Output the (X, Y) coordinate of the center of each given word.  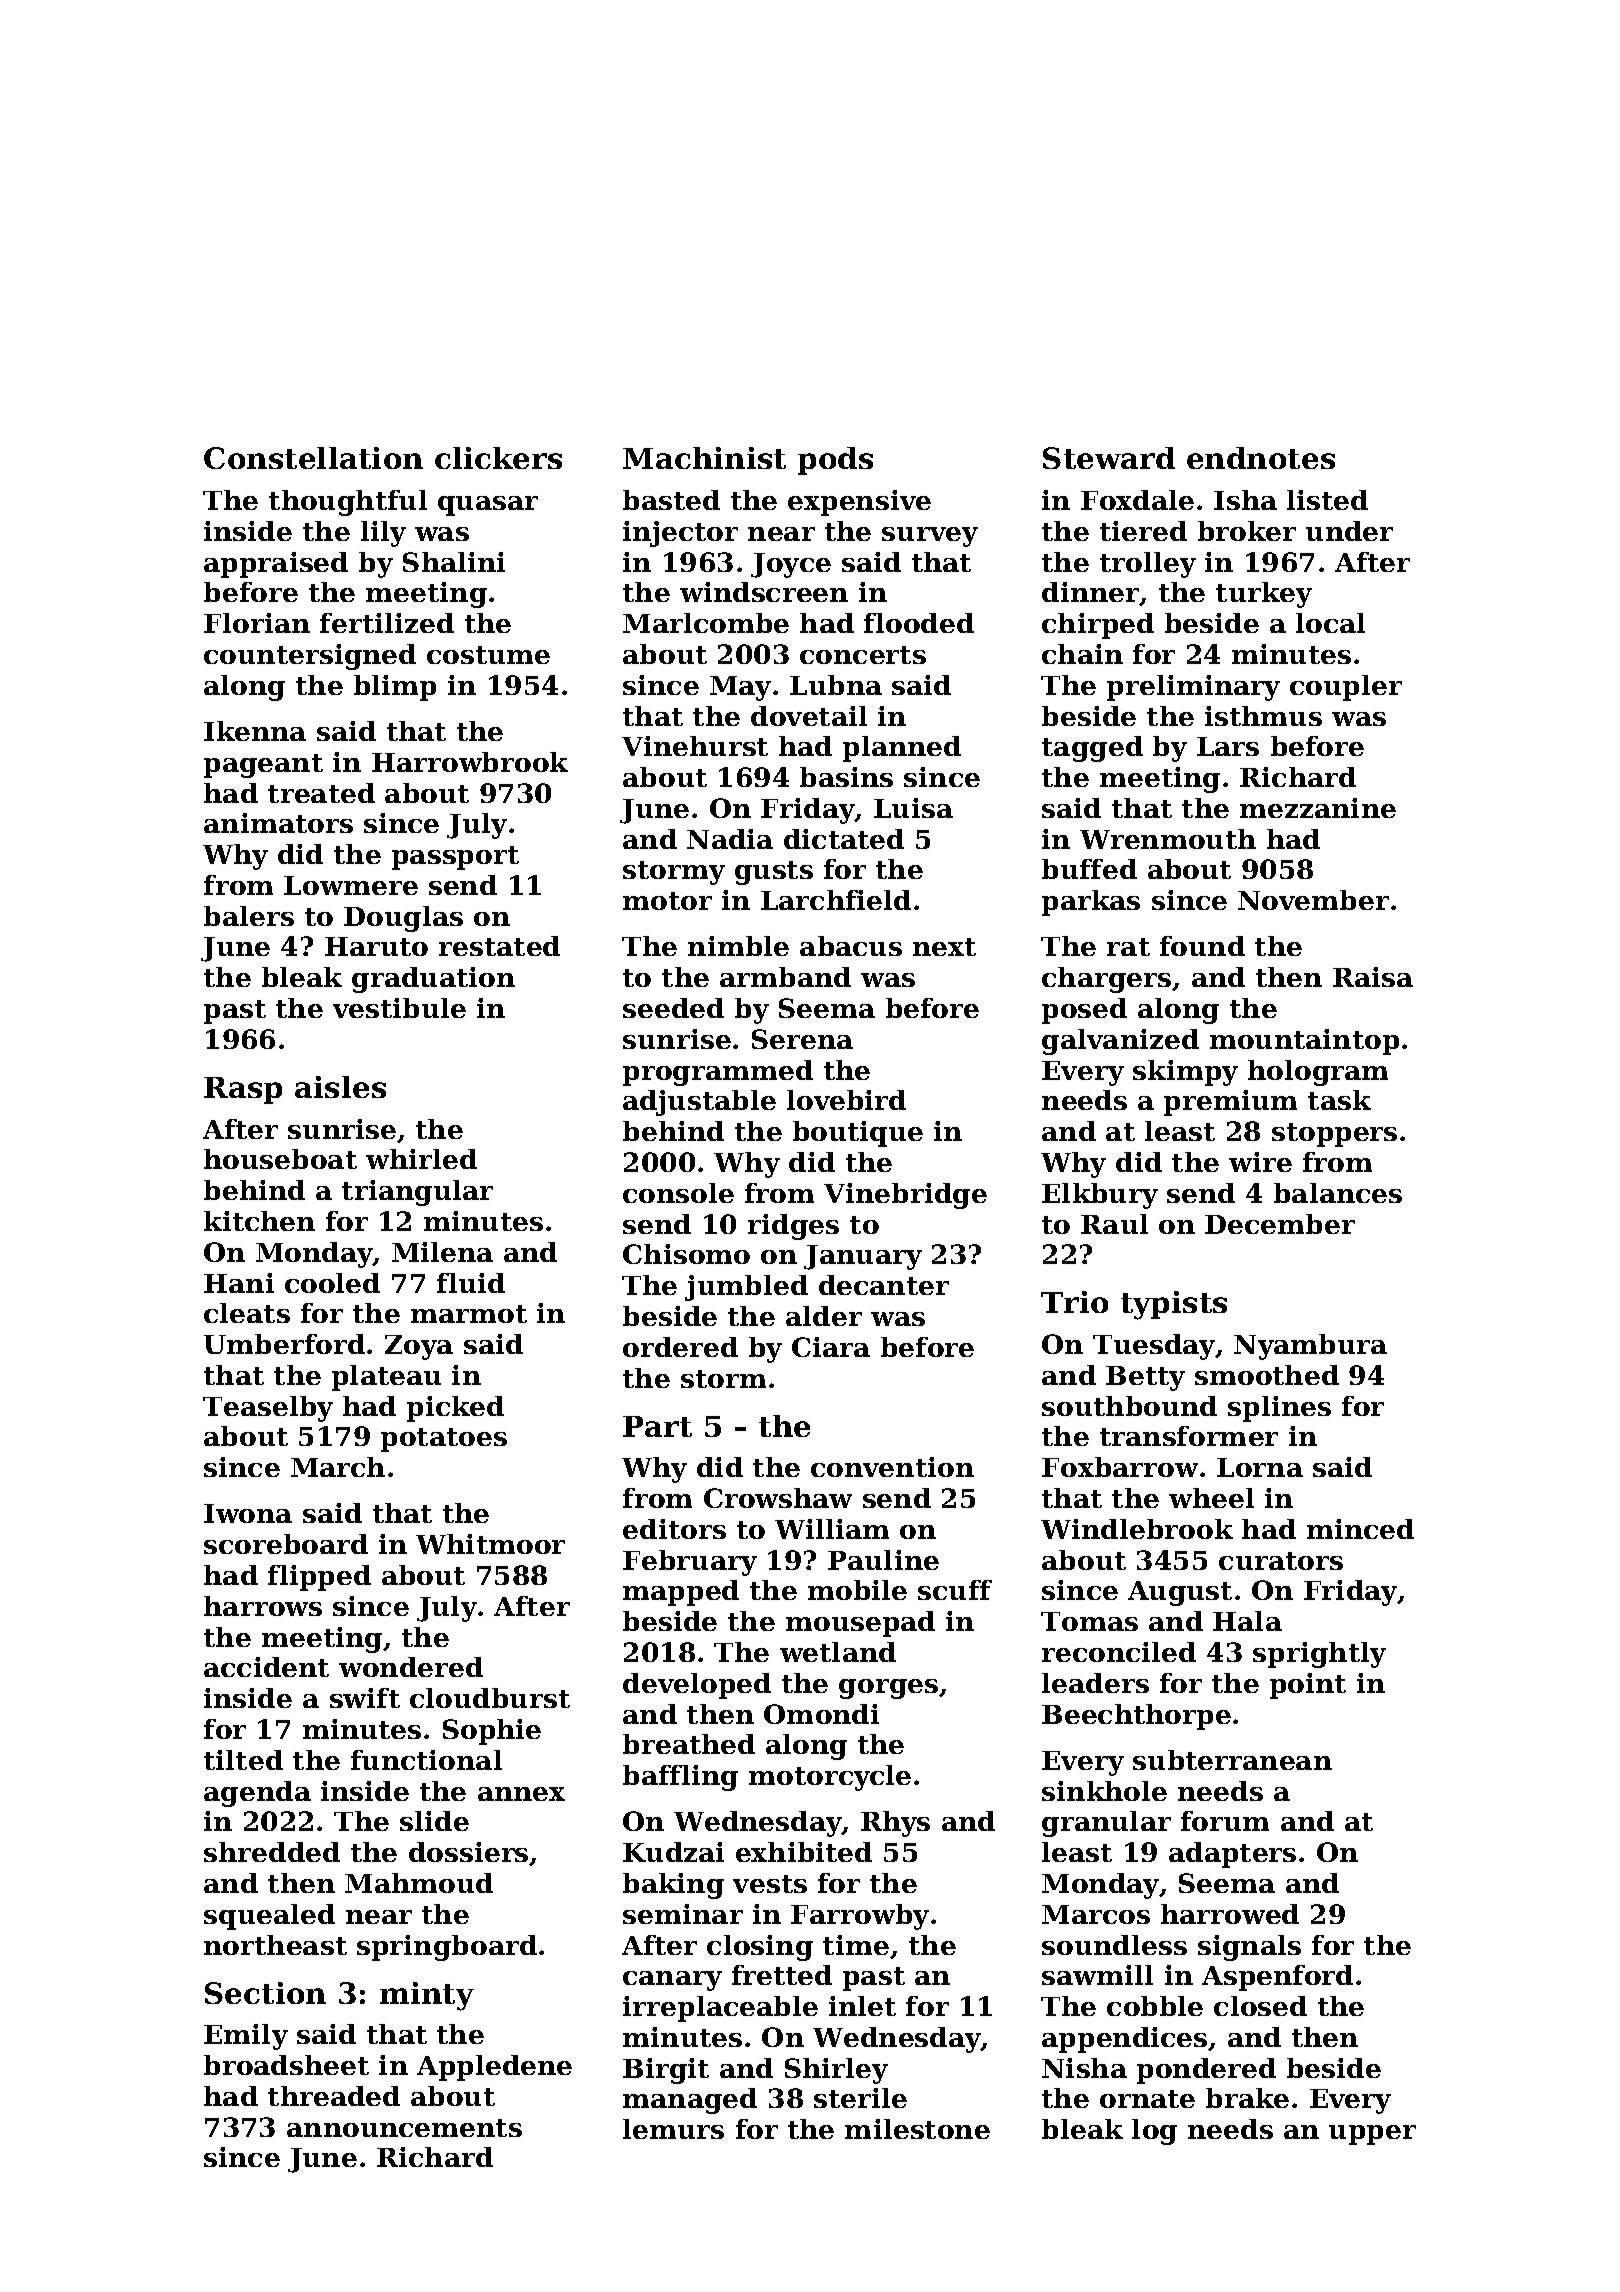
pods (835, 461)
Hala (1247, 1621)
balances (1338, 1193)
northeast (275, 1945)
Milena (442, 1252)
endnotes (1261, 458)
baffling (680, 1778)
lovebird (846, 1100)
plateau (386, 1378)
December (1280, 1224)
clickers (498, 458)
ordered (680, 1347)
